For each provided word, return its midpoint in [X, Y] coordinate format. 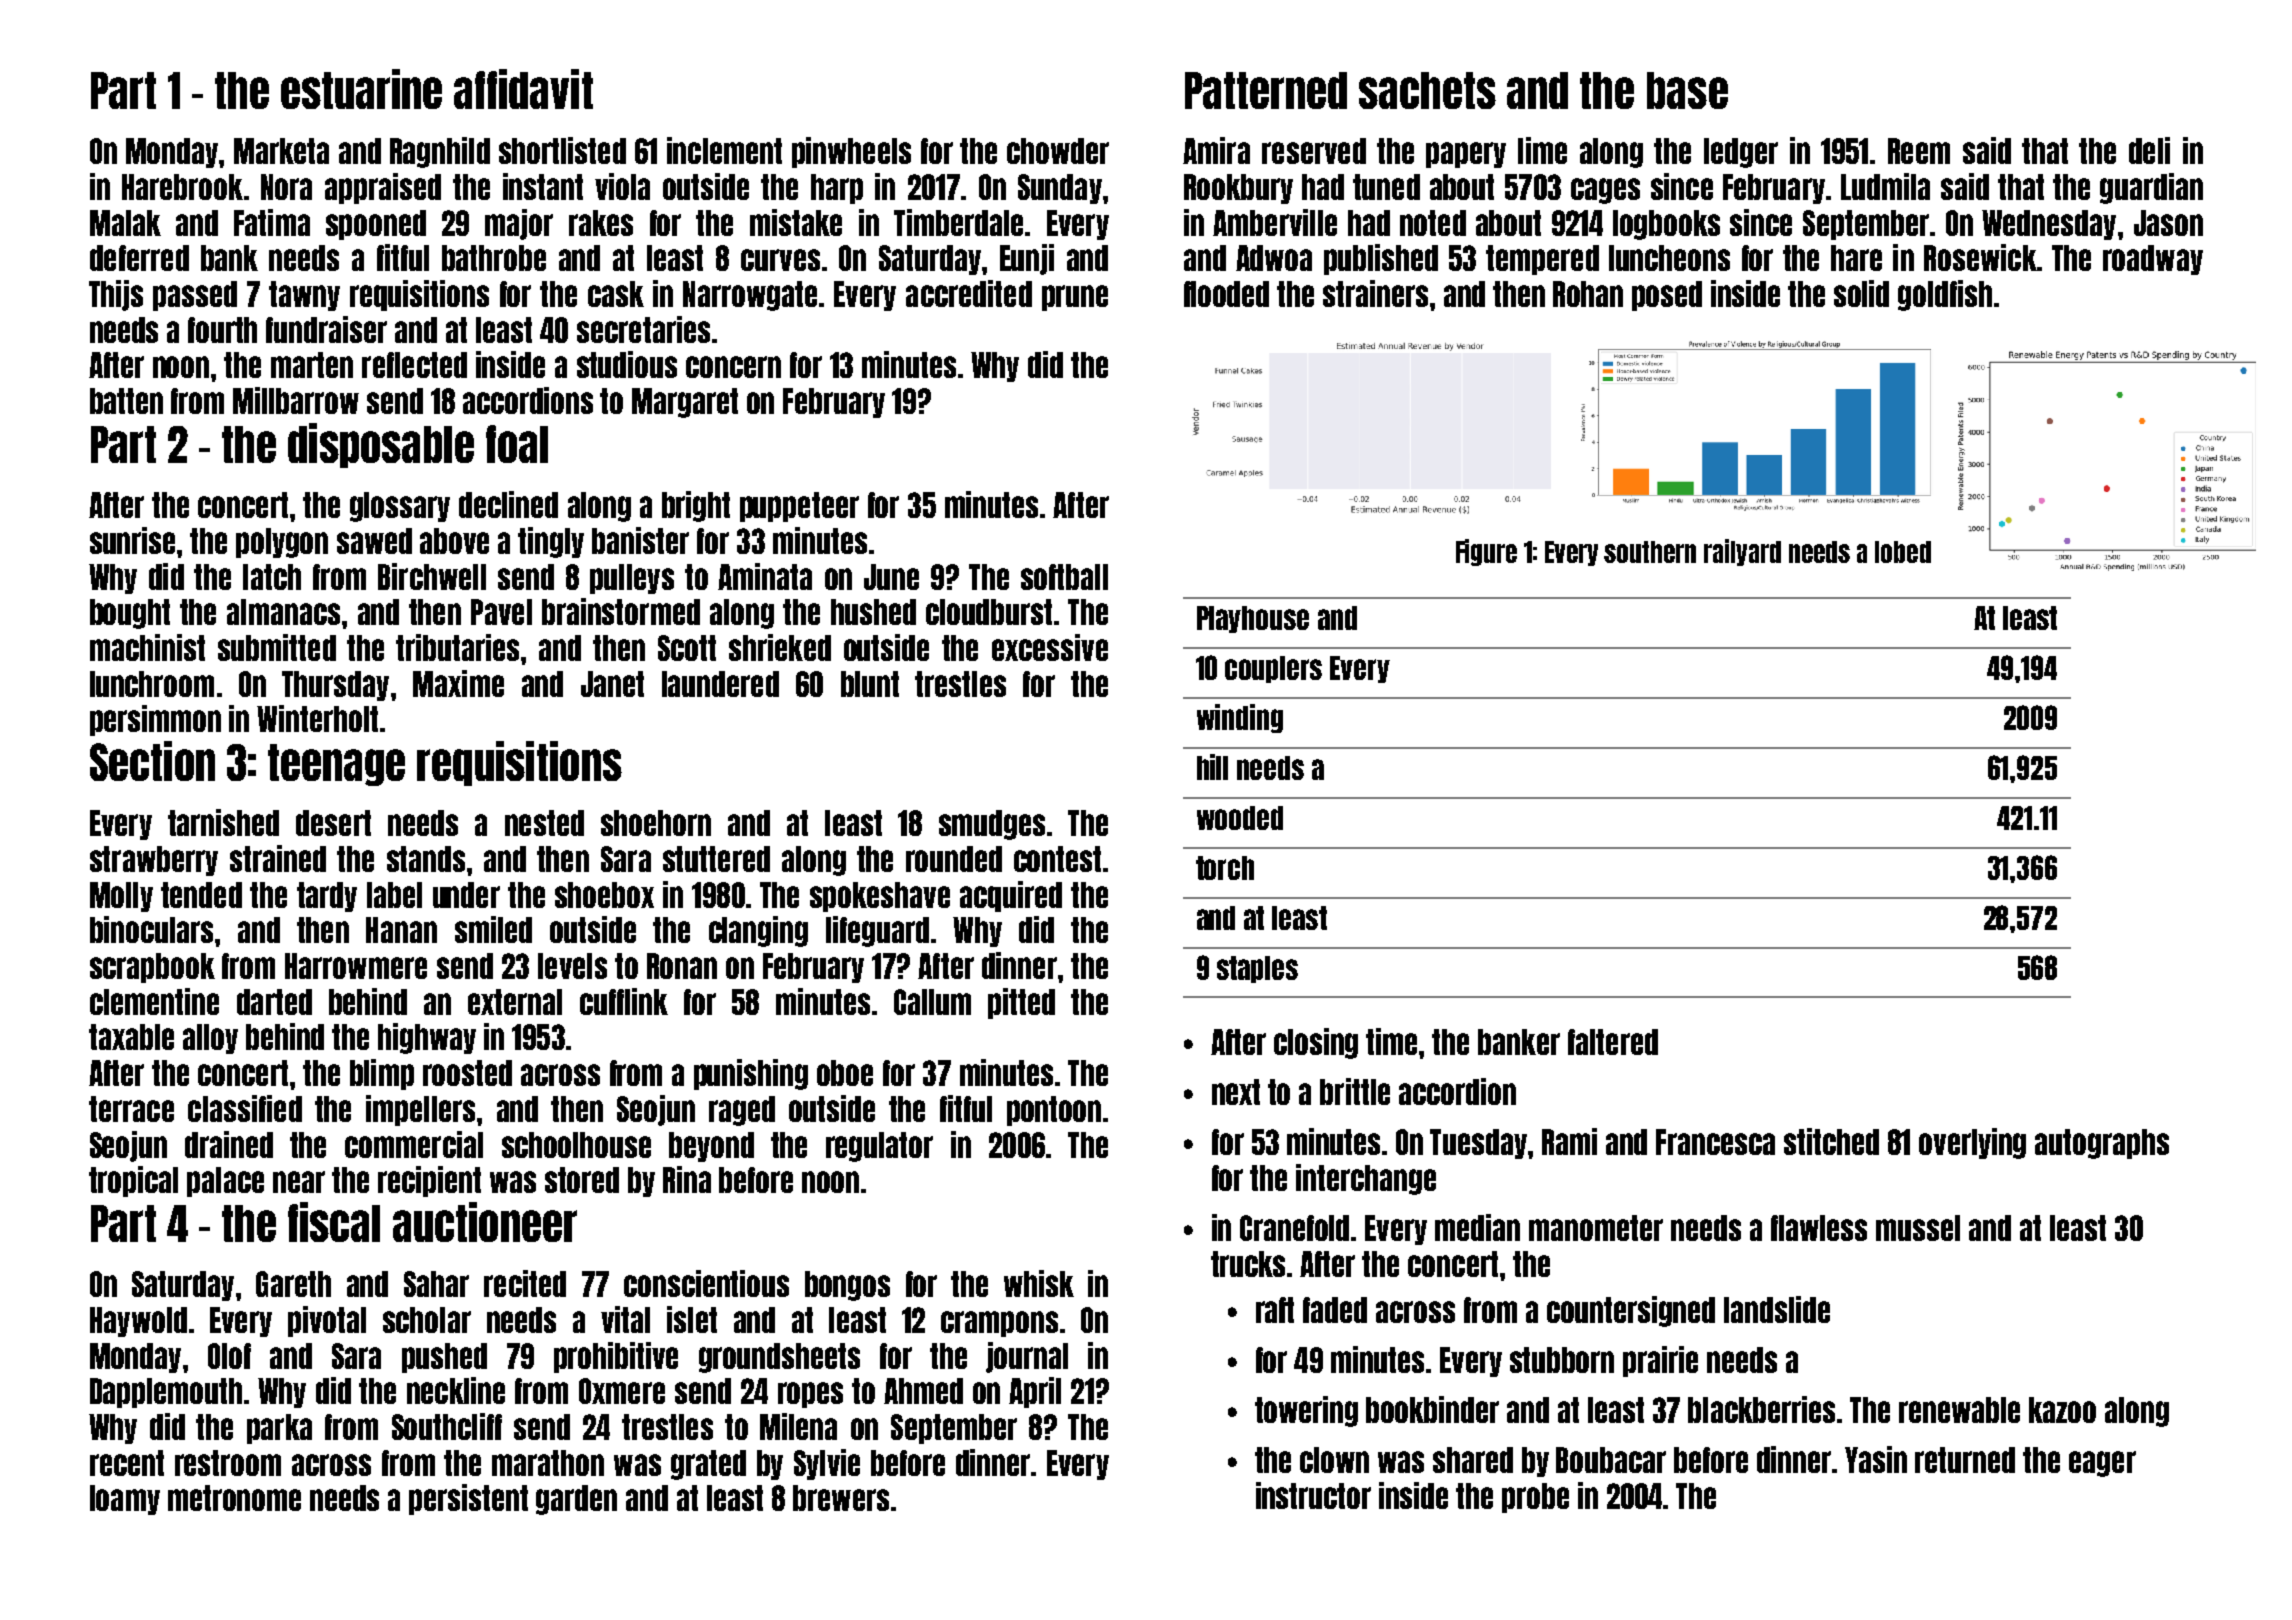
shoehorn [656, 823]
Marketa [281, 151]
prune [1075, 298]
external [515, 1002]
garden [576, 1500]
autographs [2102, 1144]
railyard [1742, 552]
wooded [1240, 818]
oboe [845, 1073]
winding [1240, 718]
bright [696, 506]
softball [1064, 577]
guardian [2151, 188]
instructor [1313, 1495]
